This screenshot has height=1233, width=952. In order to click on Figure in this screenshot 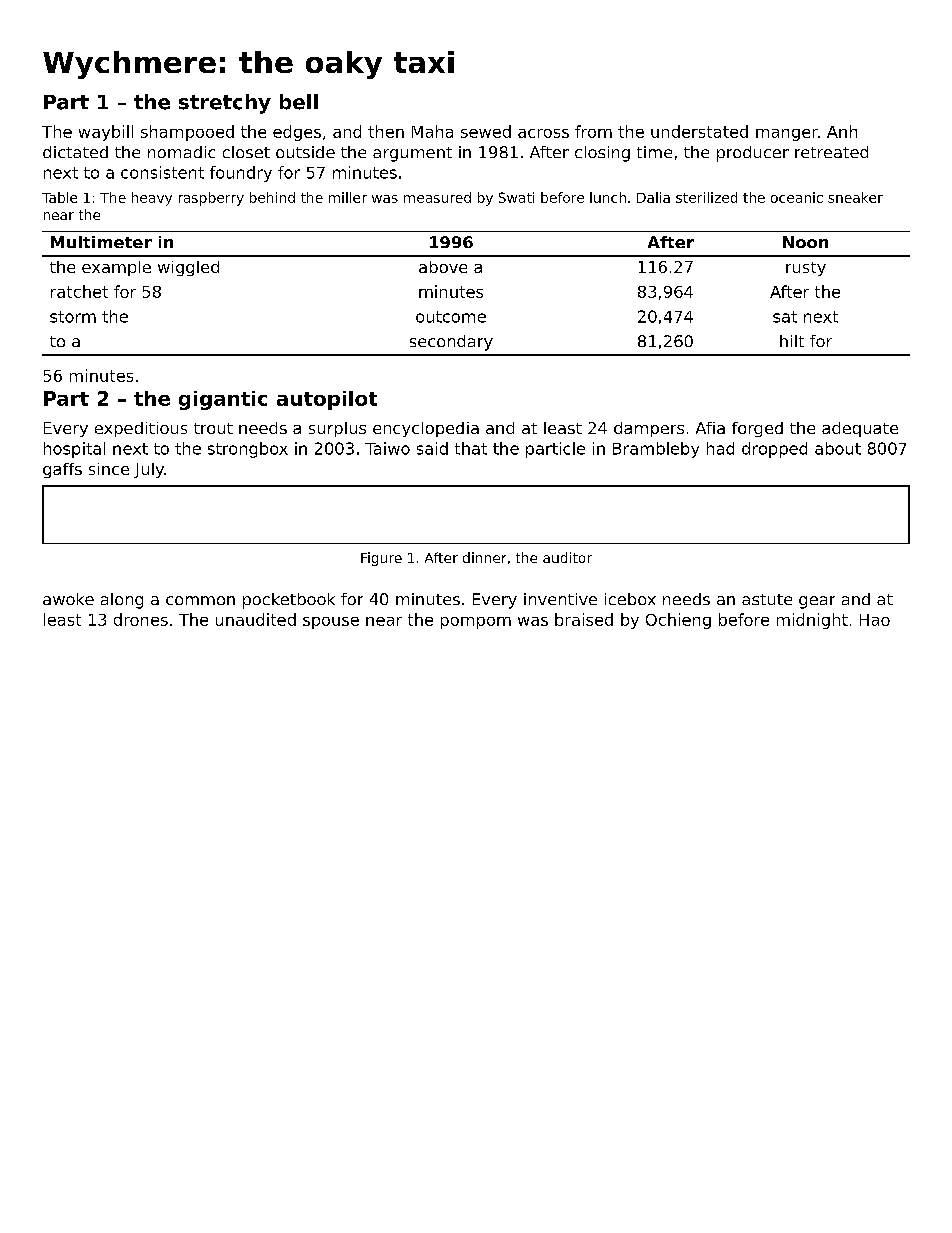, I will do `click(381, 559)`.
